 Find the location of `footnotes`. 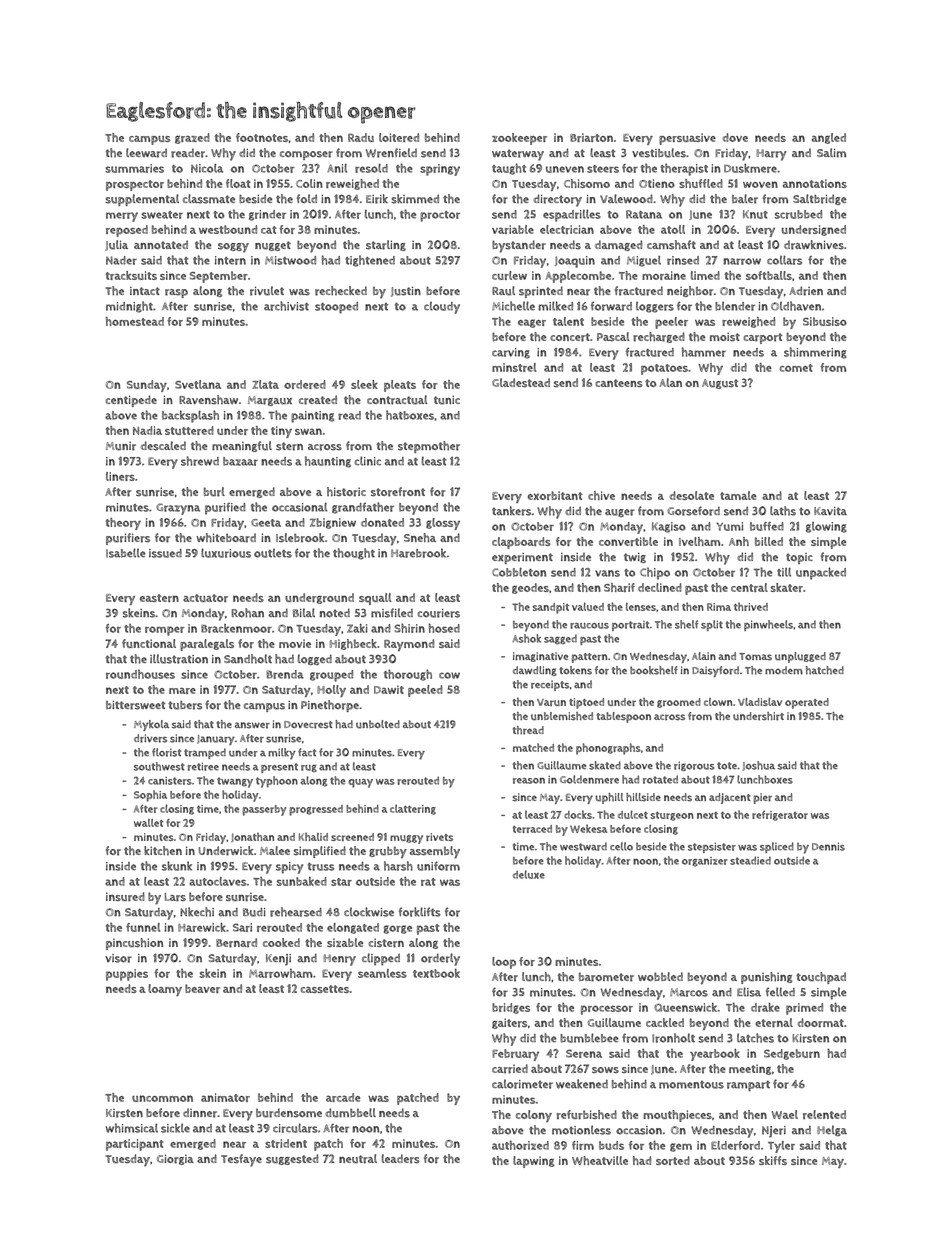

footnotes is located at coordinates (262, 137).
